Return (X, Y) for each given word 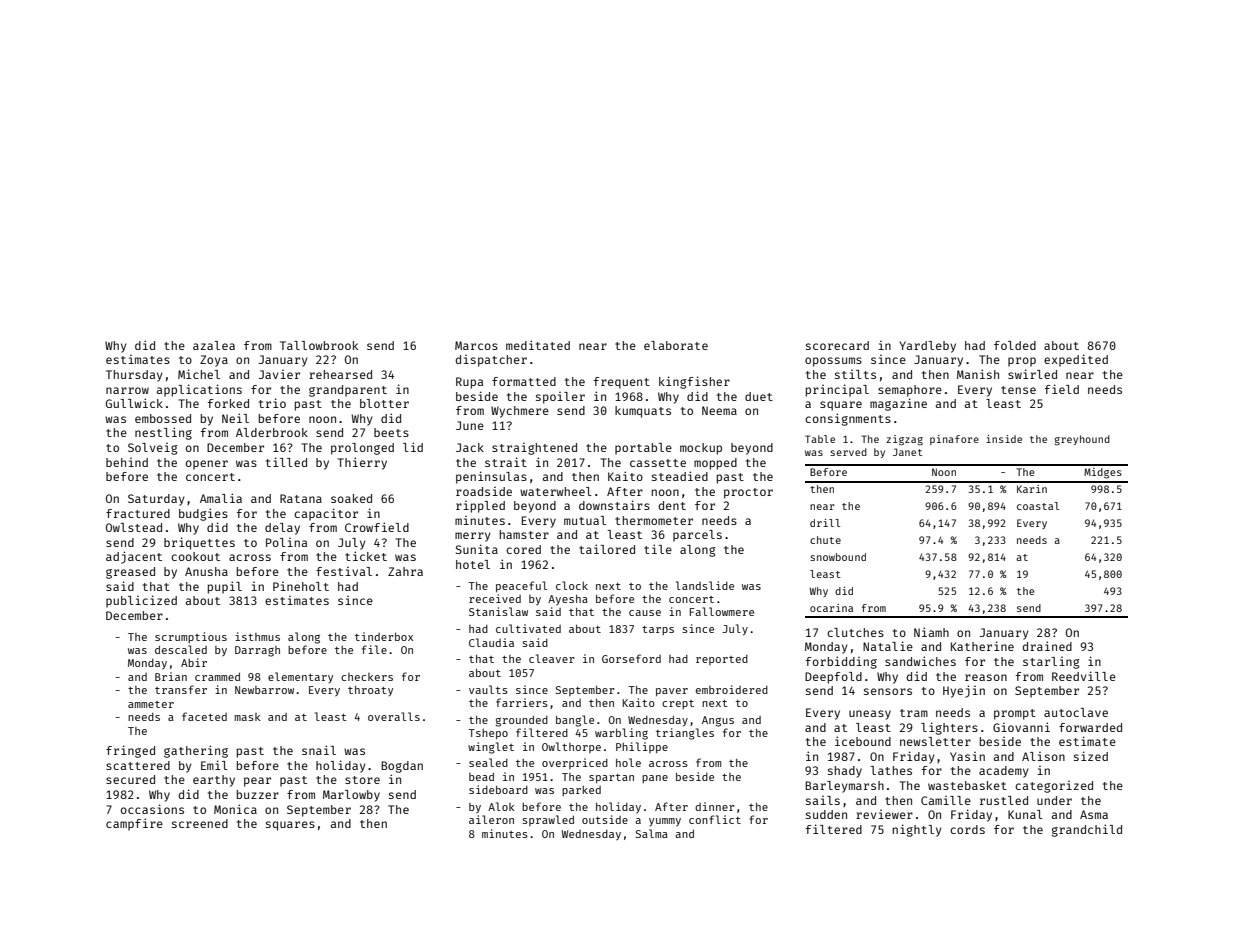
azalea (214, 345)
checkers (367, 677)
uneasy (870, 715)
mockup (701, 449)
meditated (538, 345)
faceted (204, 716)
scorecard (837, 345)
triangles (685, 734)
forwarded (1090, 727)
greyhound (1082, 440)
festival (344, 571)
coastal (1038, 506)
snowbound (838, 557)
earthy (214, 781)
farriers (522, 702)
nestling (163, 433)
